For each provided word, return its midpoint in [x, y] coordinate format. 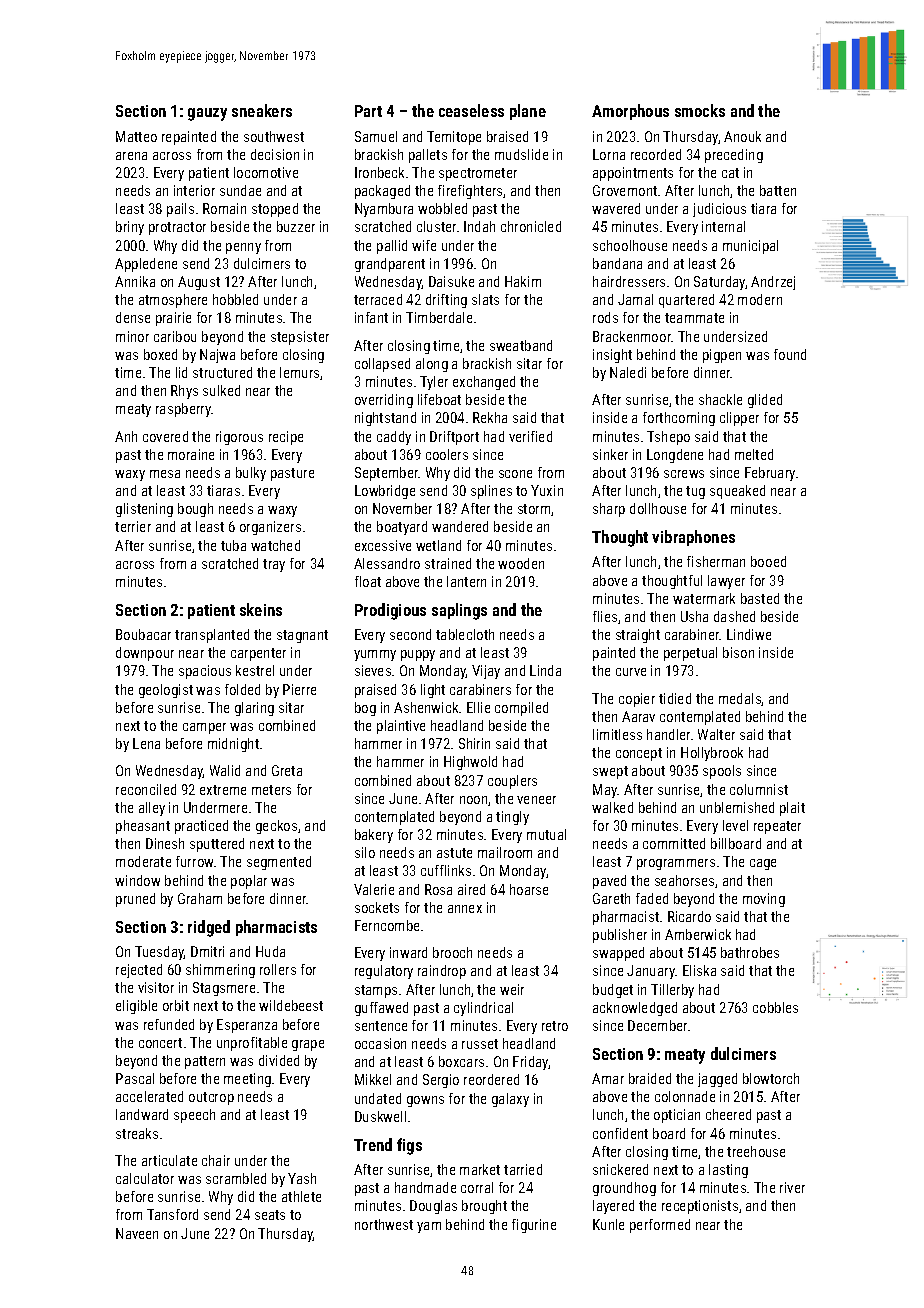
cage [763, 864]
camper [204, 728]
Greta [287, 770]
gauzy [207, 114]
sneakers [262, 110]
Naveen [137, 1233]
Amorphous [630, 112]
